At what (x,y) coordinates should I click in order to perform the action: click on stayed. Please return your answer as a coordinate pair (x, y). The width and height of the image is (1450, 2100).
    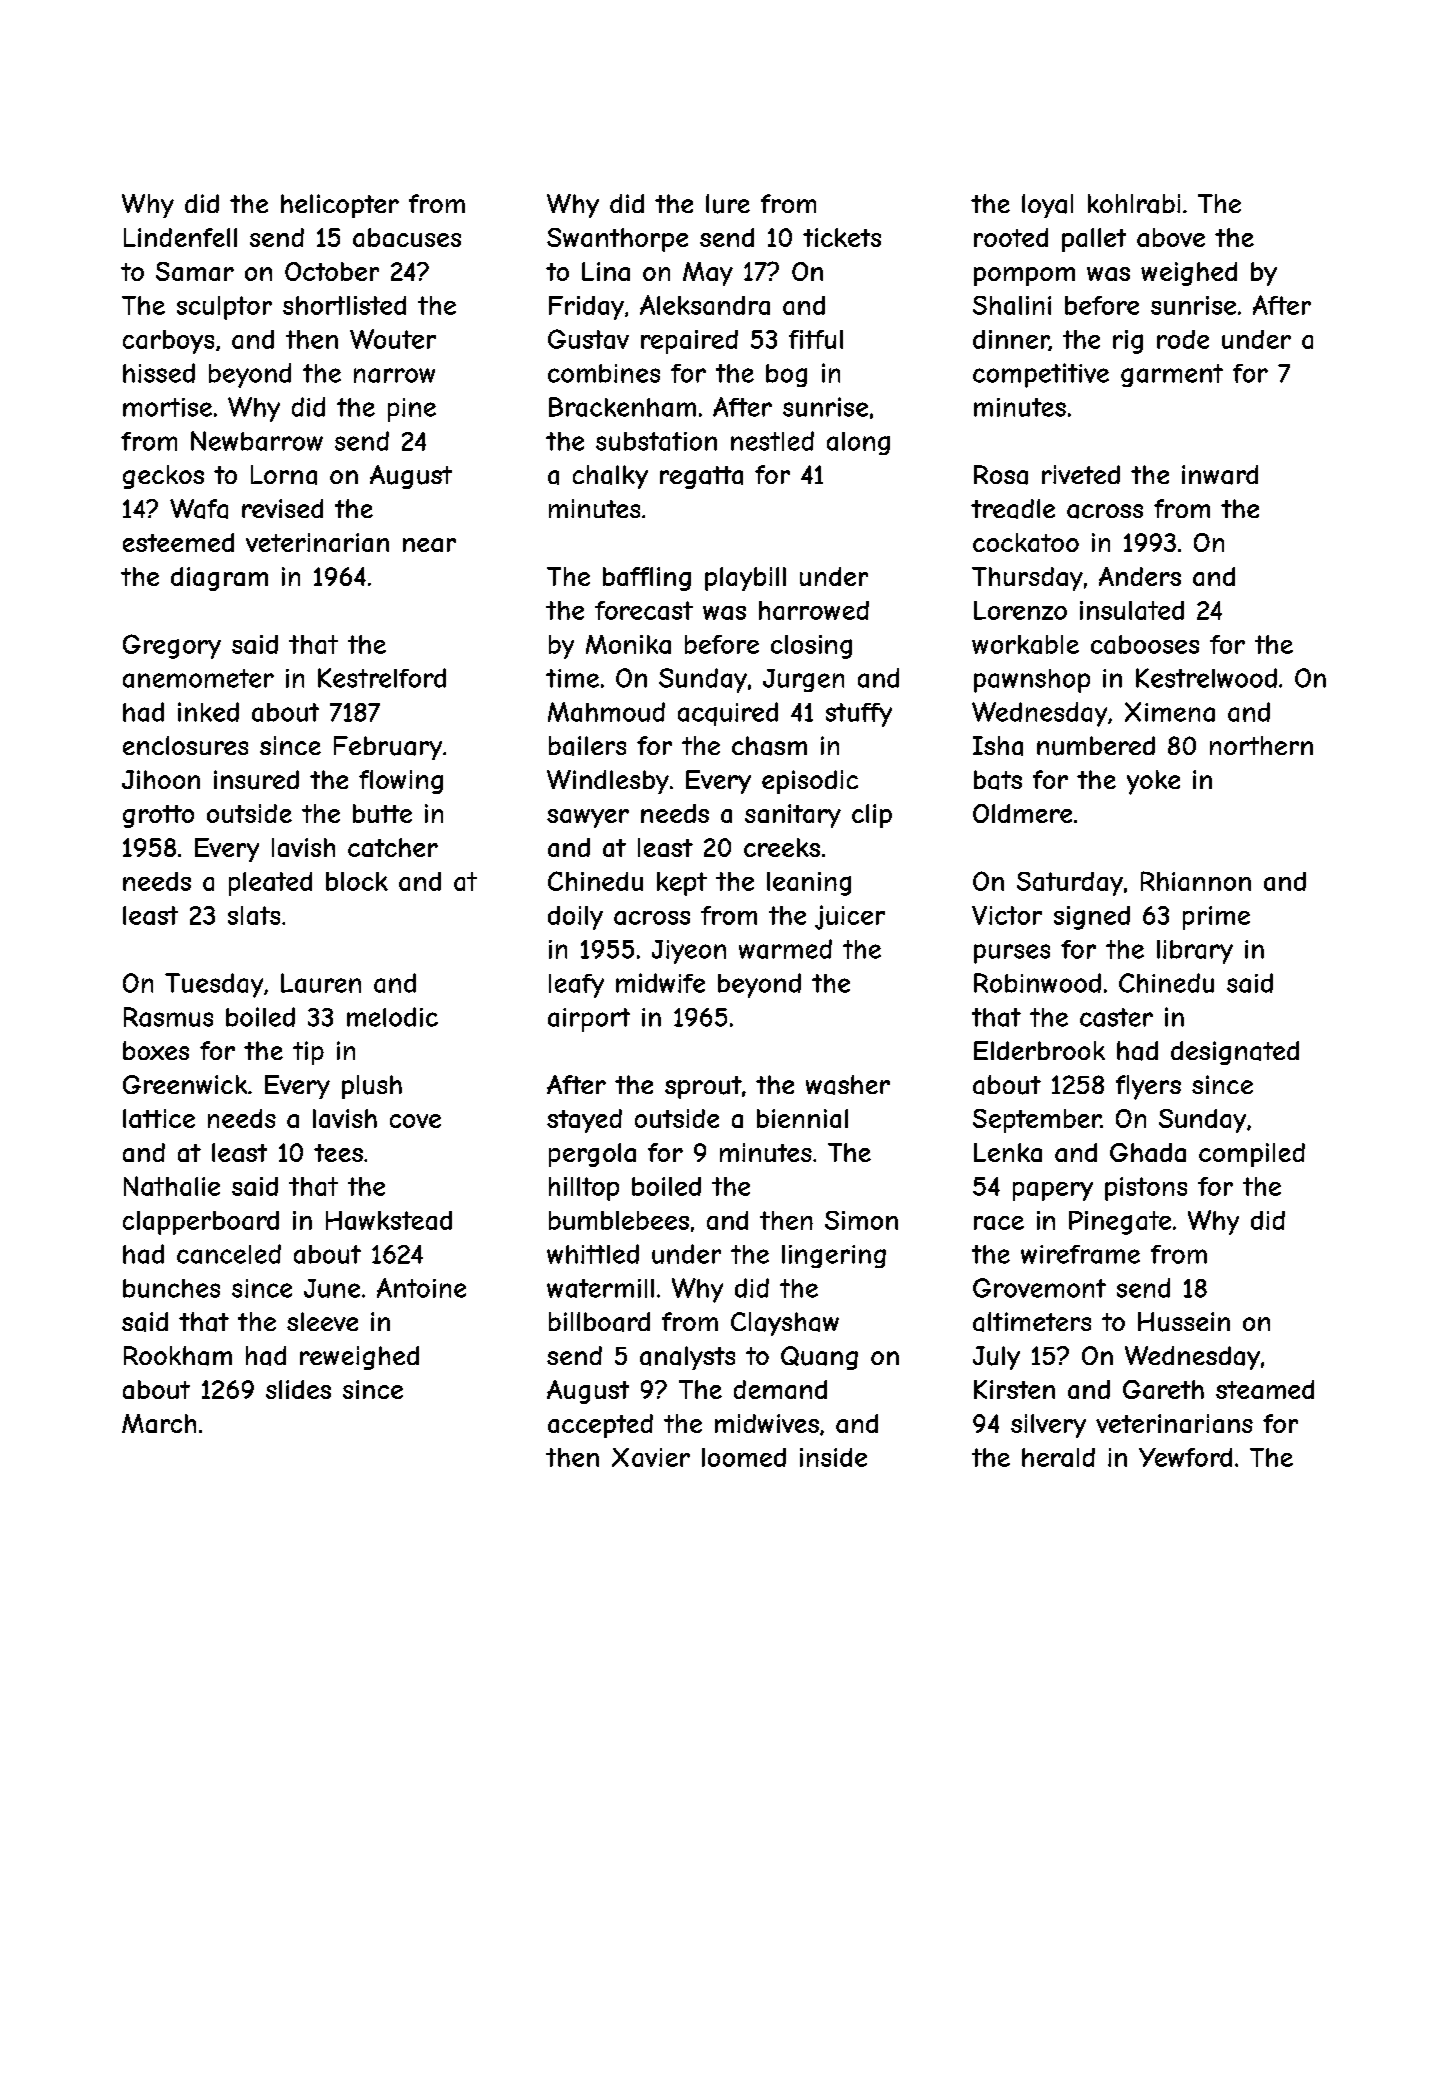
    Looking at the image, I should click on (584, 1121).
